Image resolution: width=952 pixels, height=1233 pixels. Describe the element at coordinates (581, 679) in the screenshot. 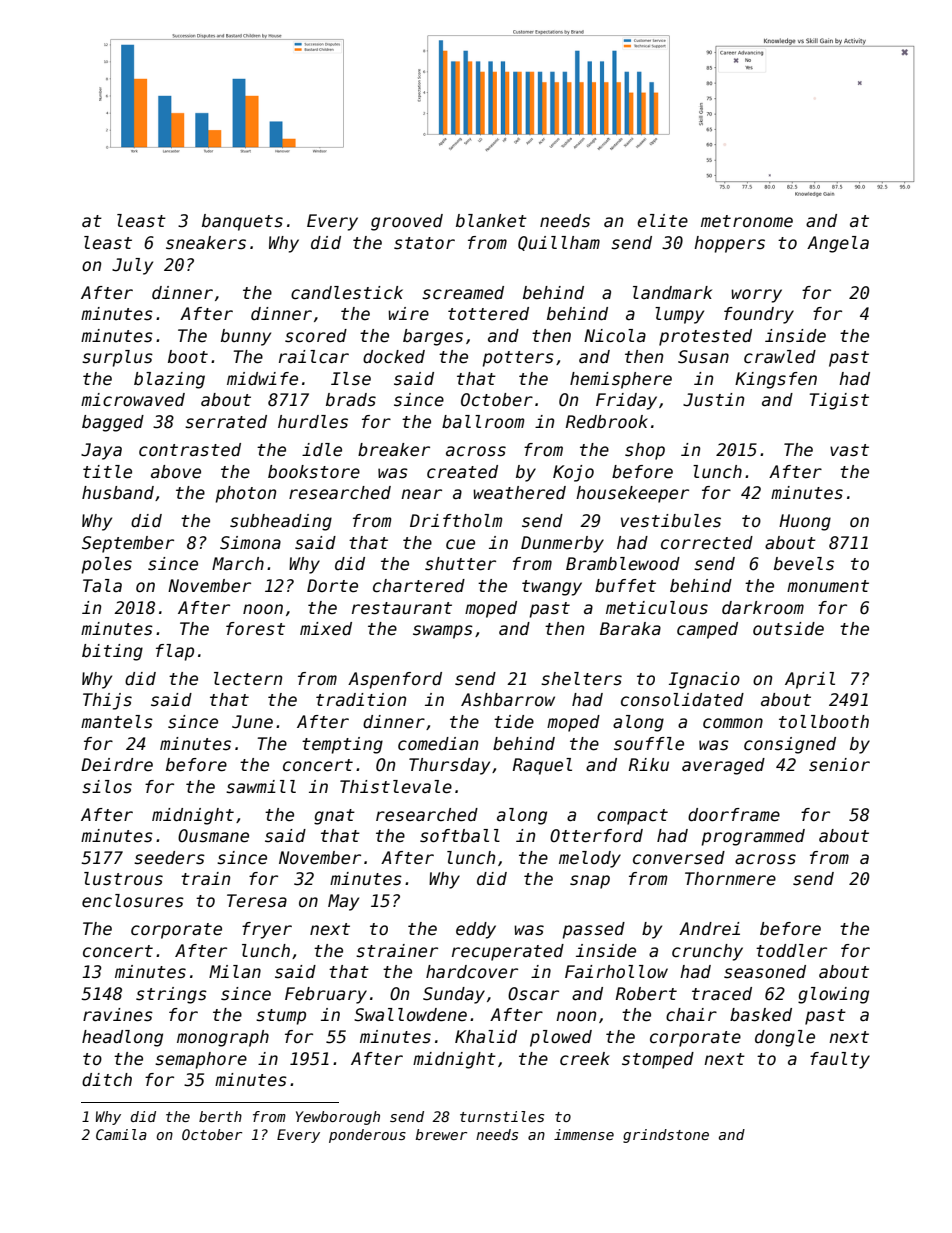

I see `shelters` at that location.
